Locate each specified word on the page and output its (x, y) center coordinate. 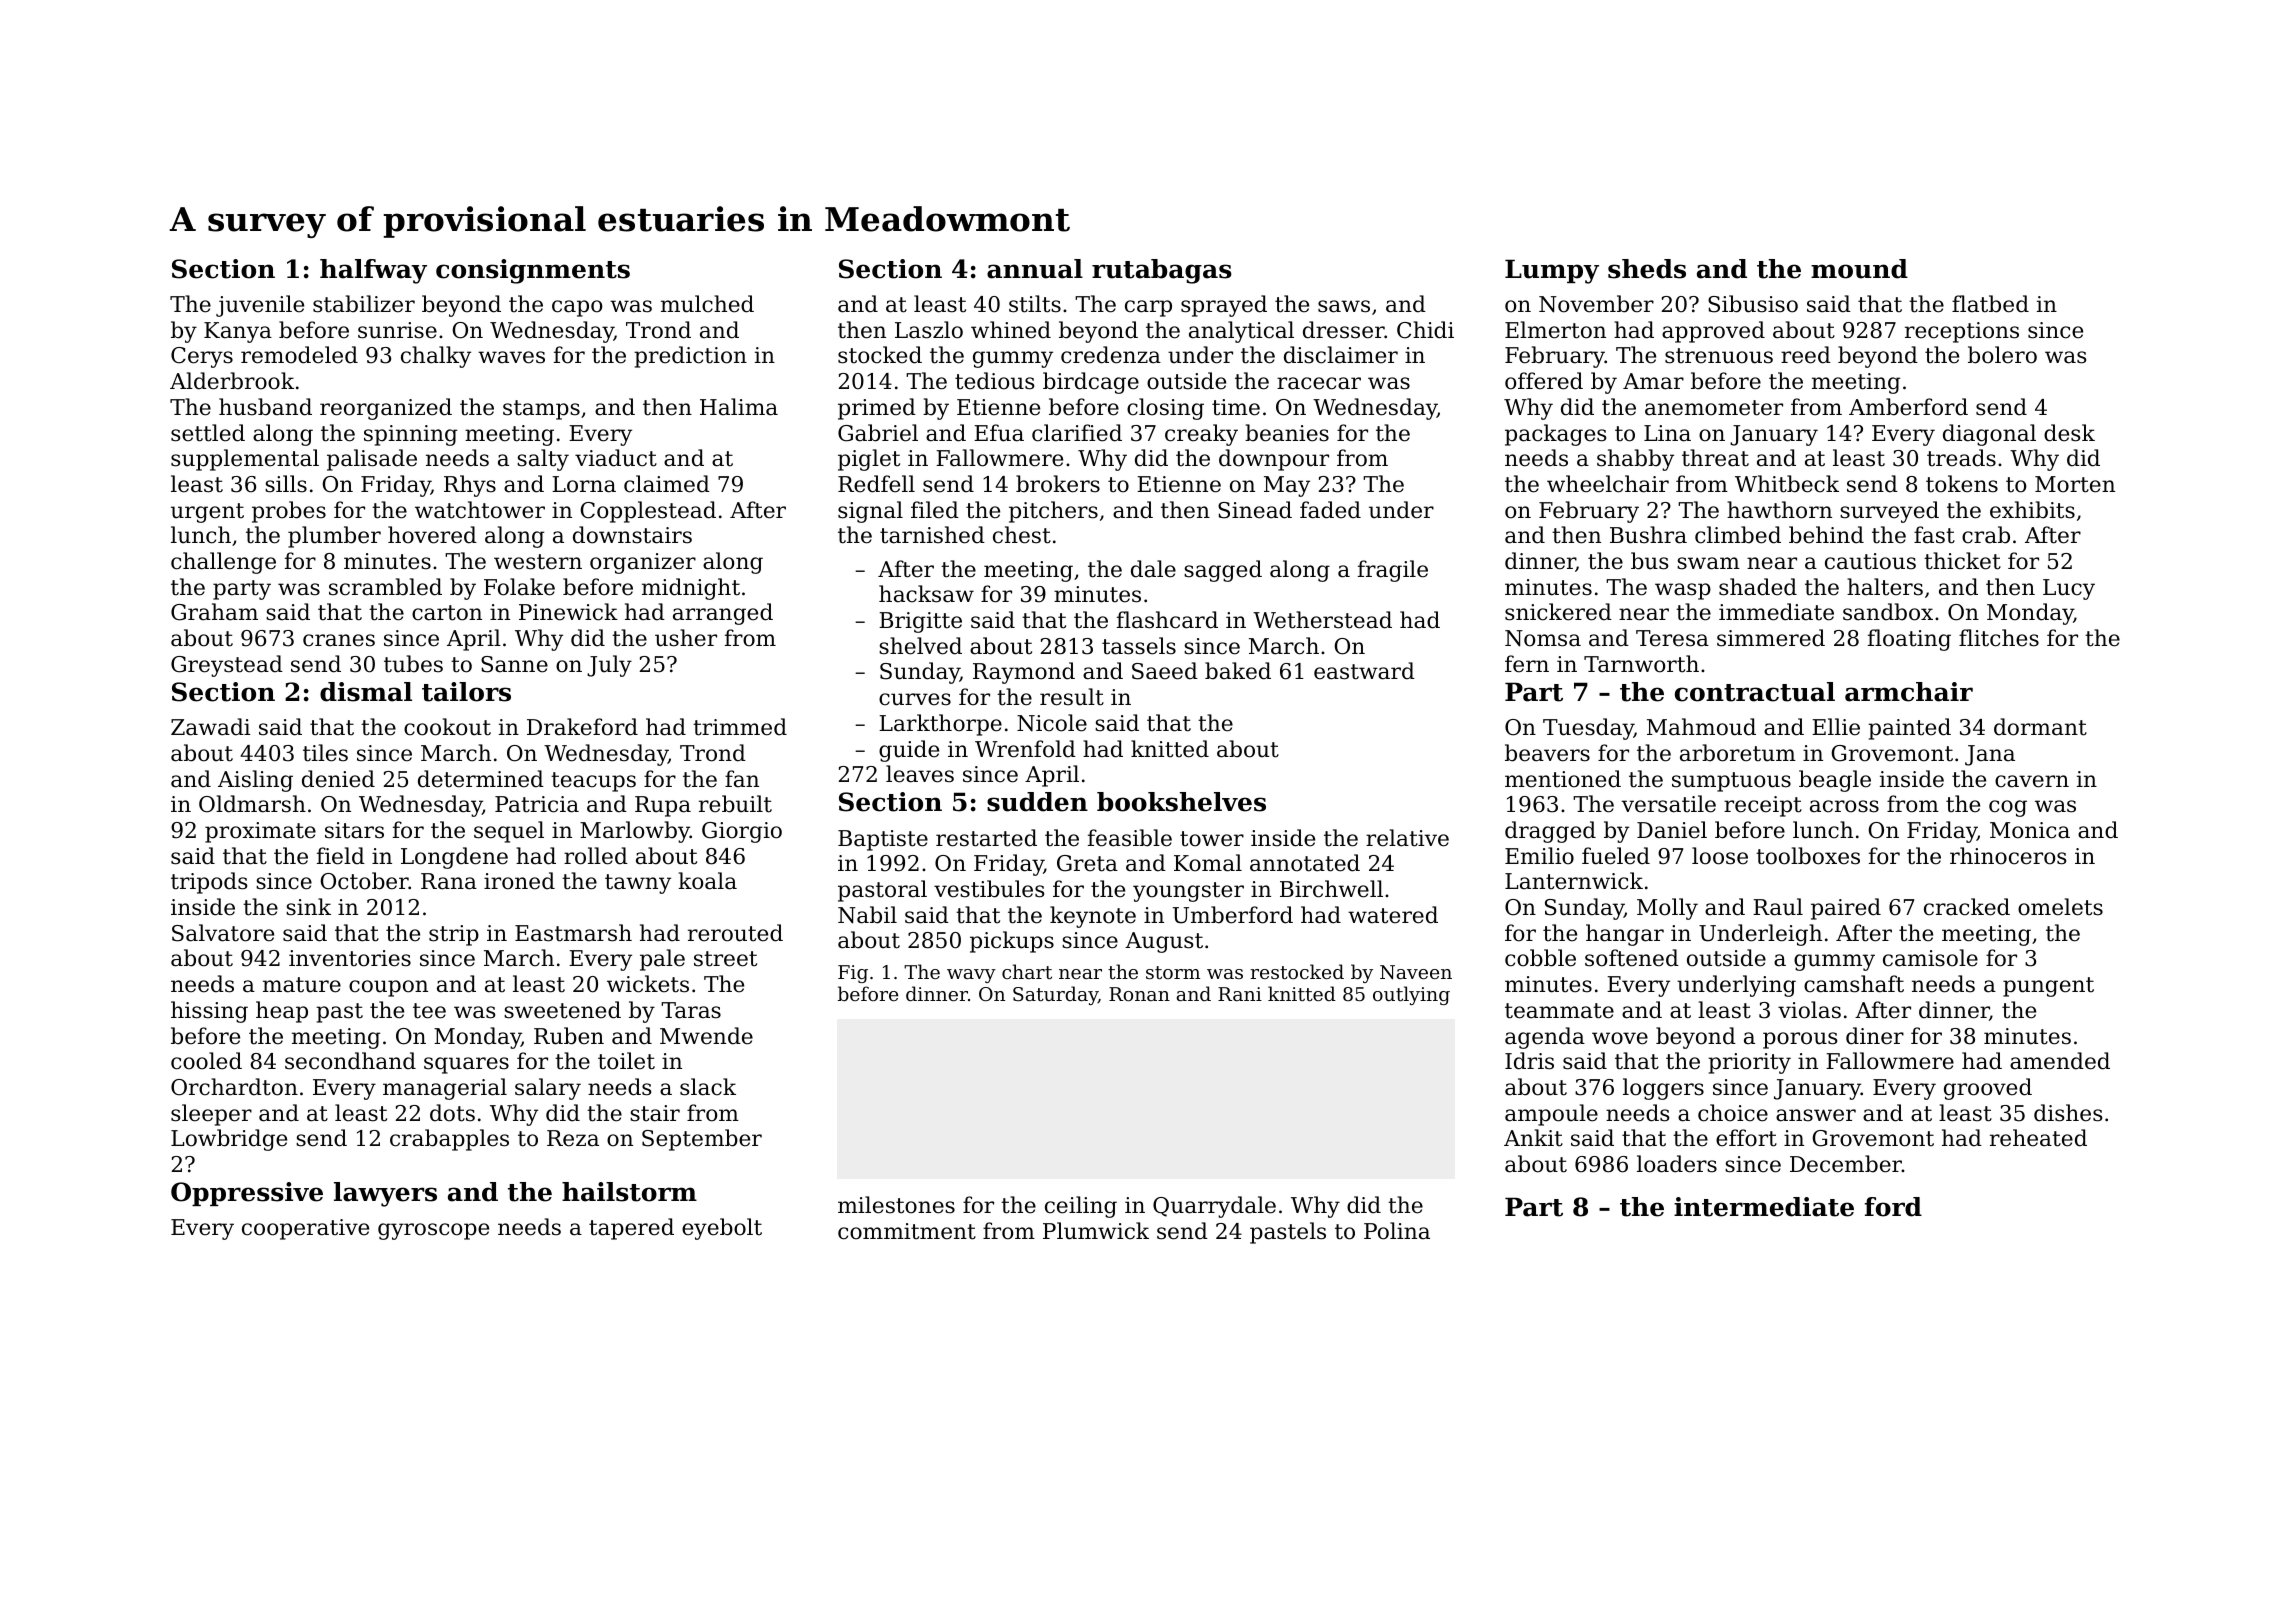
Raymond (1024, 673)
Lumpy (1552, 271)
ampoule (1551, 1115)
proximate (260, 832)
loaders (1677, 1164)
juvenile (260, 306)
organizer (643, 563)
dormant (2040, 727)
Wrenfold (1025, 749)
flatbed (1990, 304)
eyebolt (722, 1229)
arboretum (1738, 753)
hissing (209, 1012)
